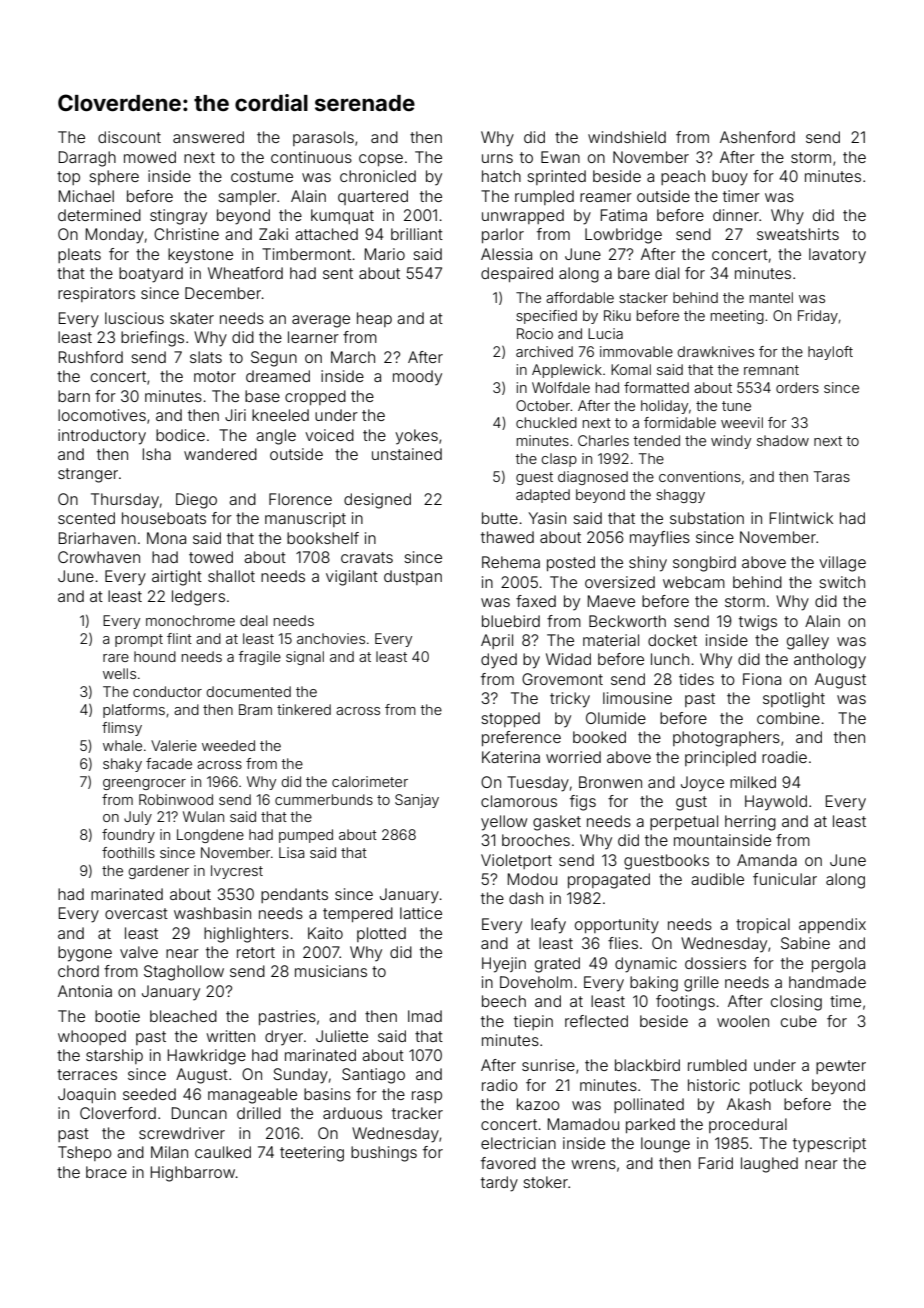  I want to click on Grovemont, so click(562, 679).
